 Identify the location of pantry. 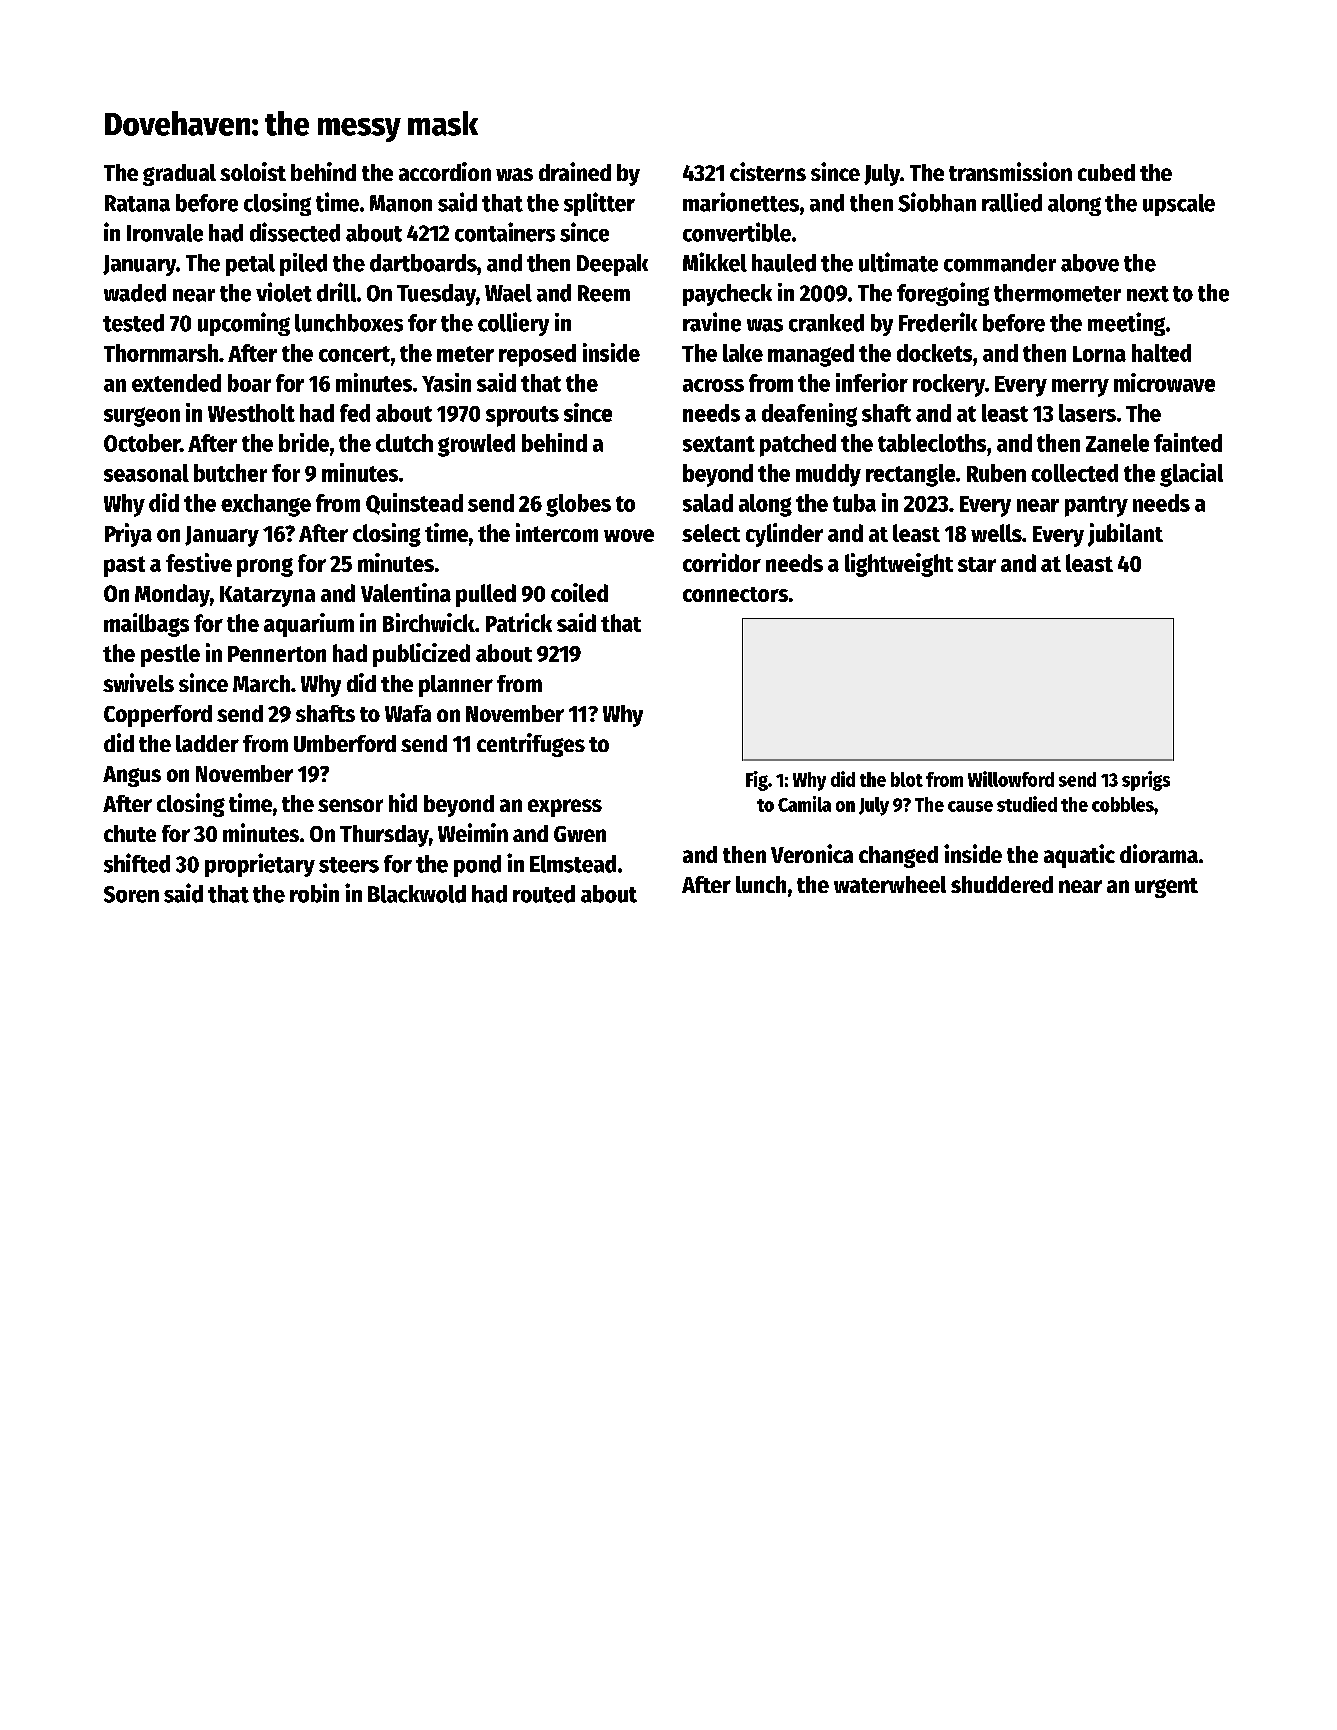
(1096, 506).
